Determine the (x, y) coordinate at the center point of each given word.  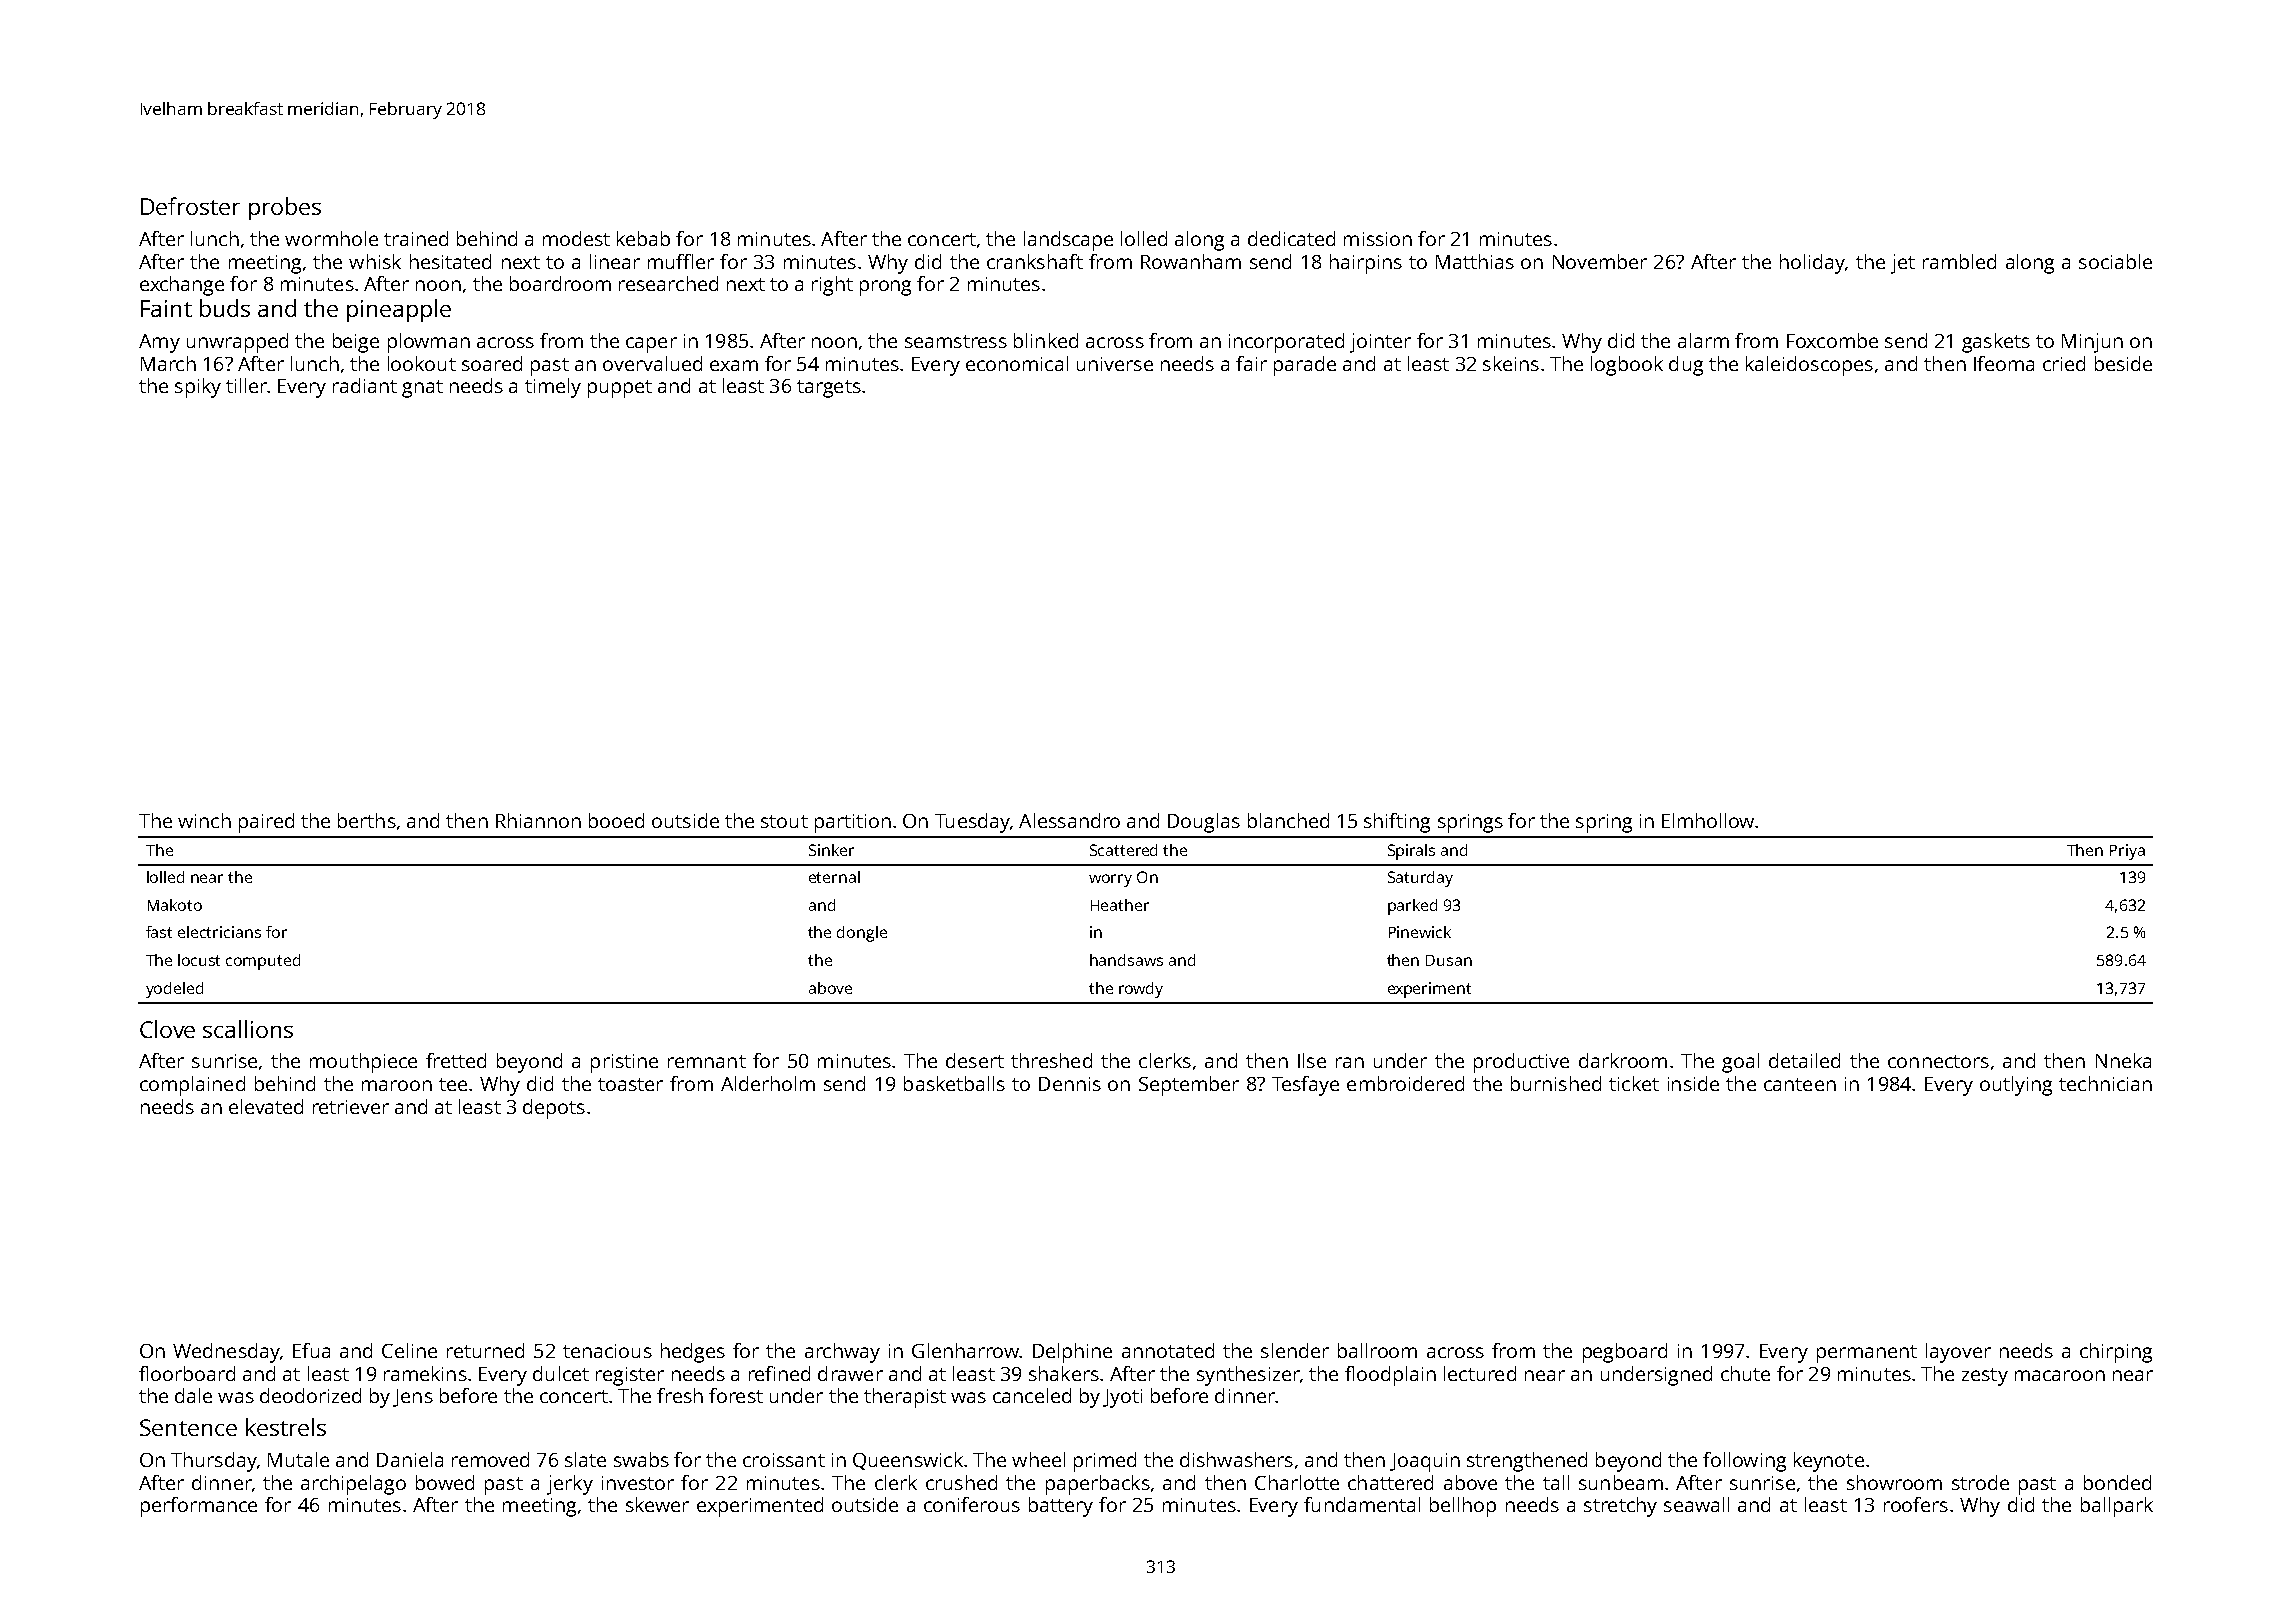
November (1600, 261)
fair (1251, 363)
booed (616, 820)
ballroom (1377, 1350)
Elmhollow (1708, 820)
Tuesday (972, 823)
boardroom (560, 283)
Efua (311, 1350)
